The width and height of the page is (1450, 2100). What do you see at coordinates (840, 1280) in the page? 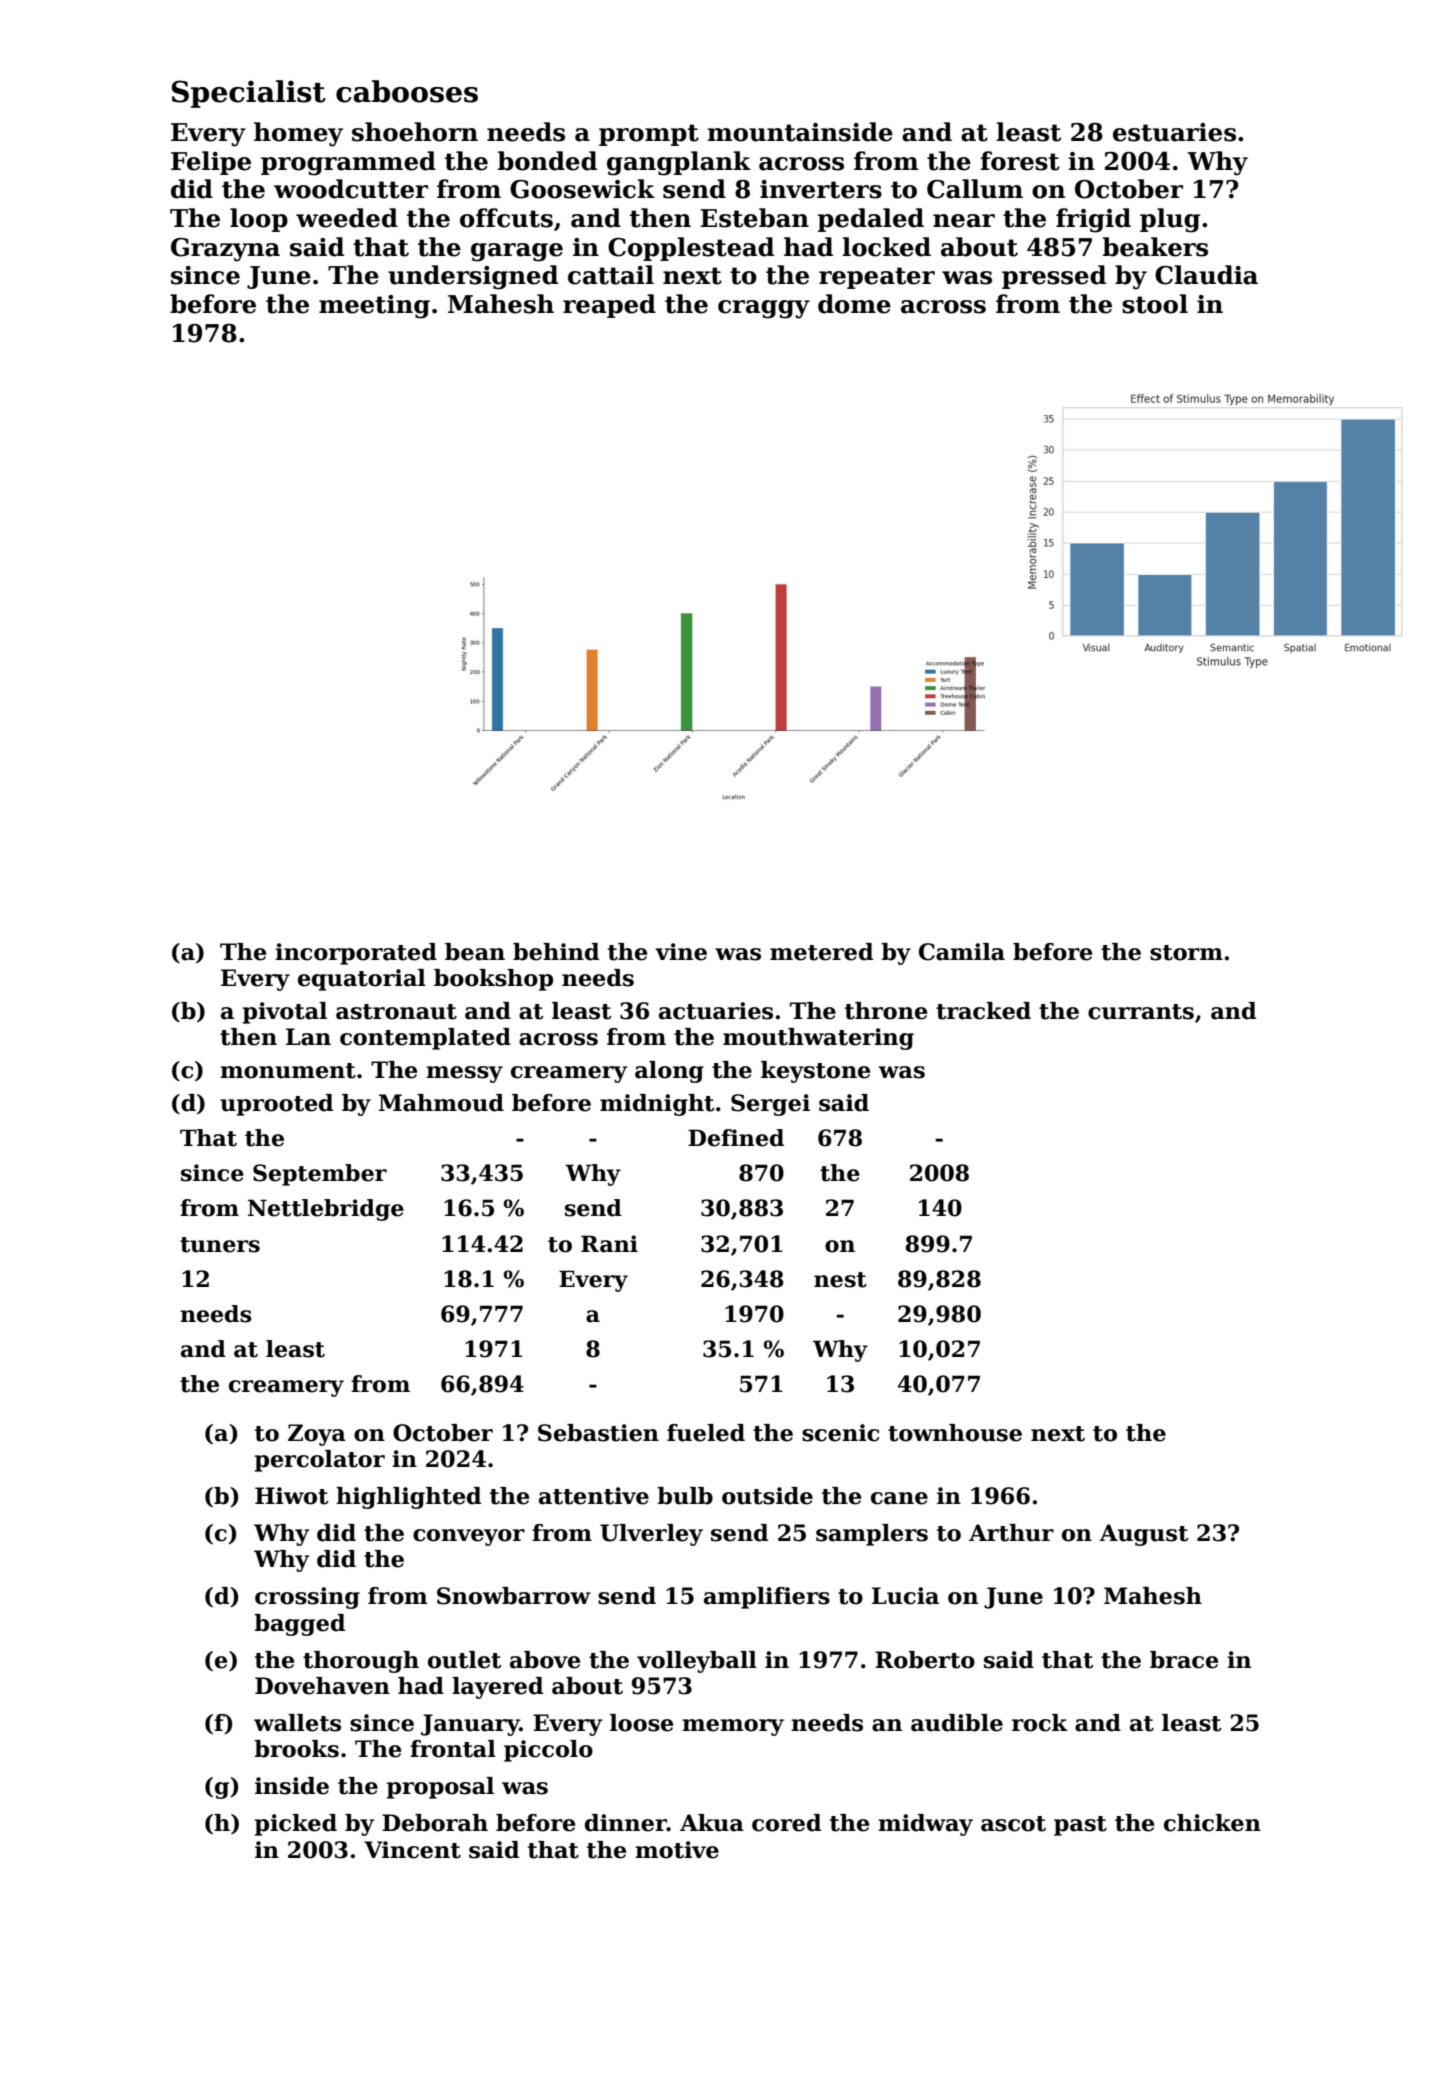
I see `nest` at bounding box center [840, 1280].
